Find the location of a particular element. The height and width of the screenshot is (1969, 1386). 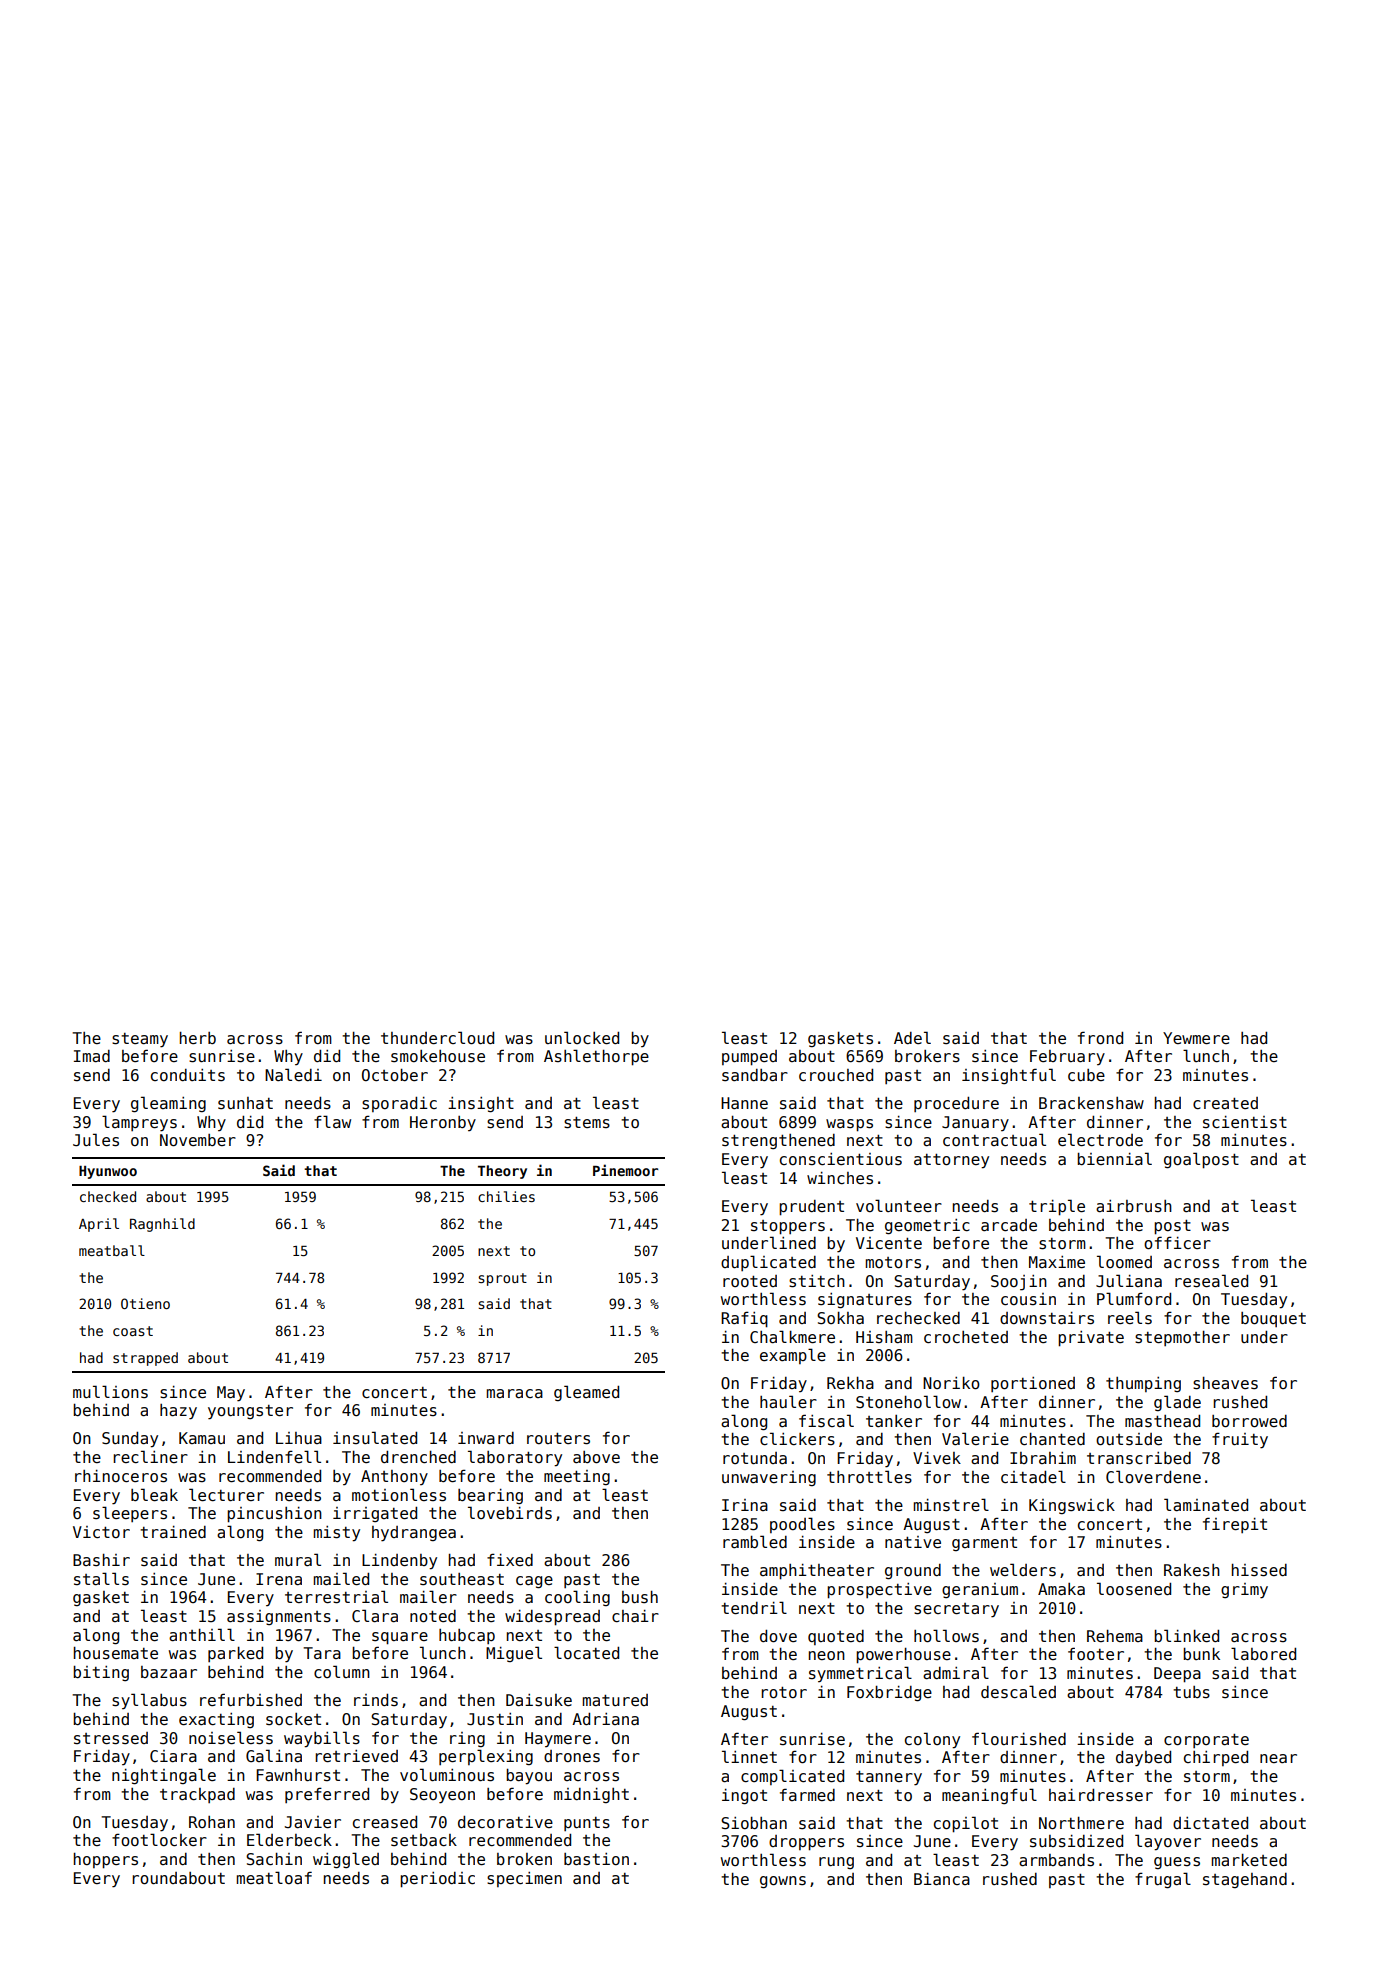

throttles is located at coordinates (869, 1476).
